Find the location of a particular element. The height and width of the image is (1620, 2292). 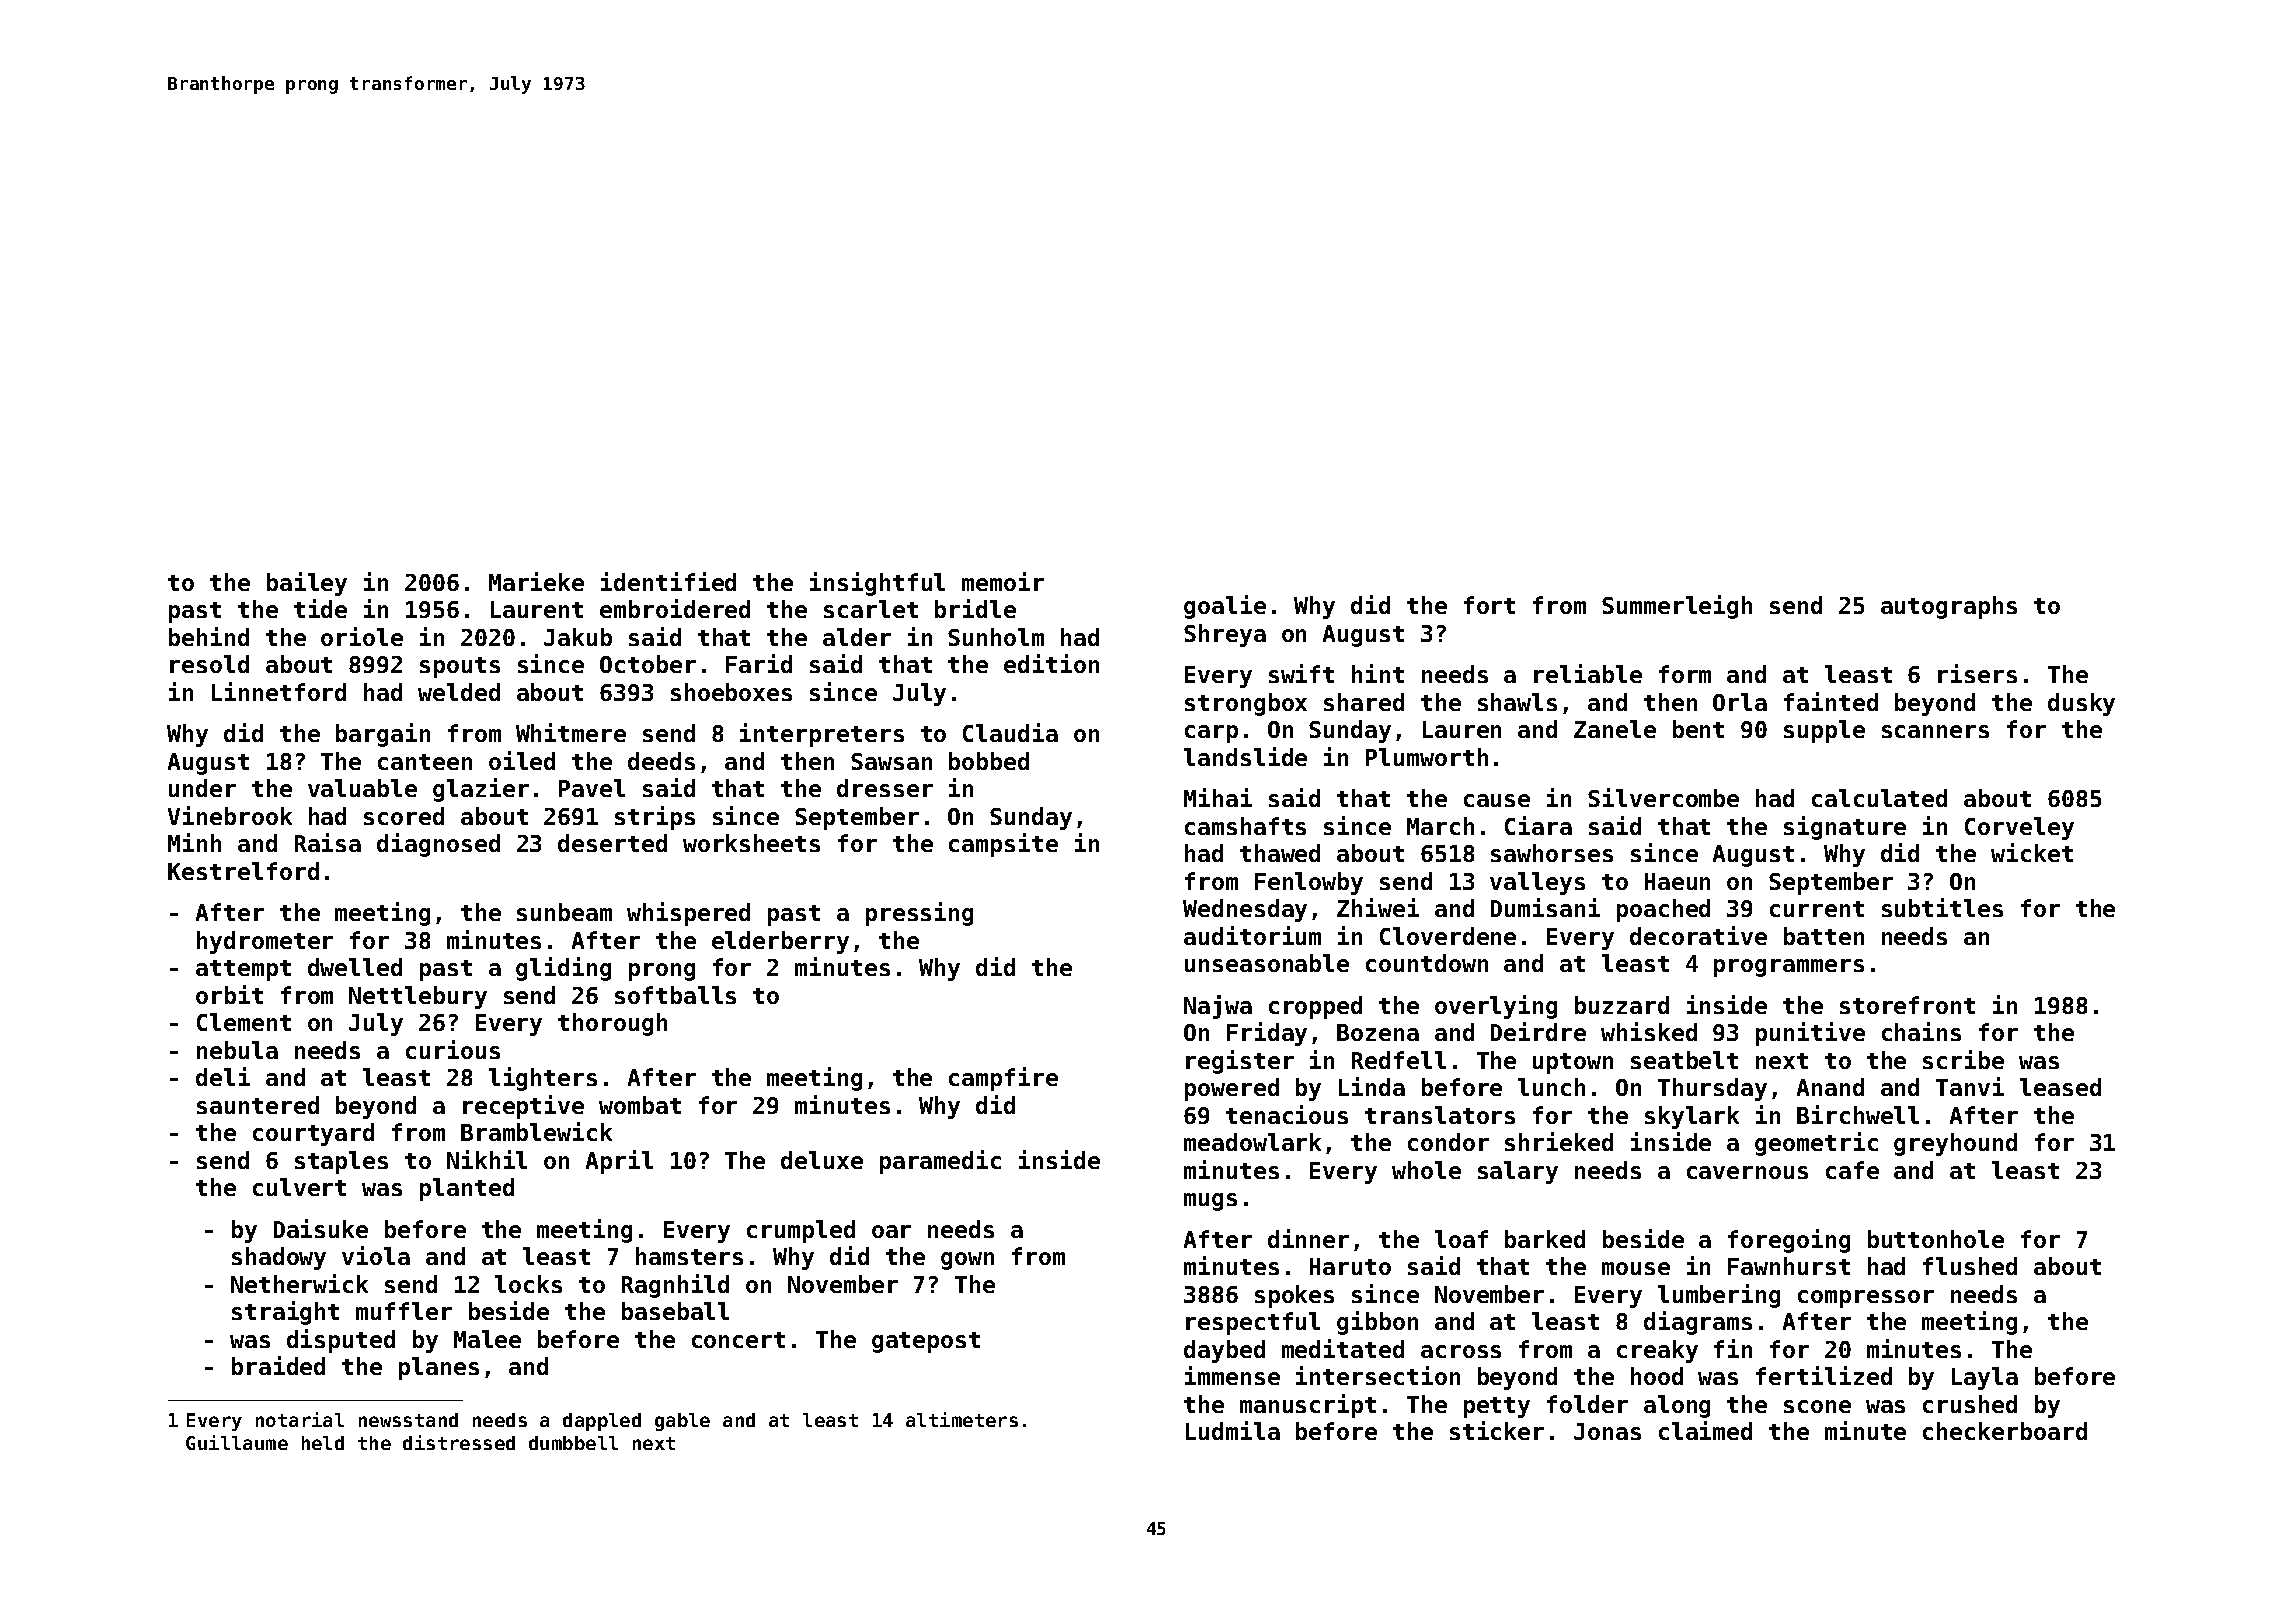

storefront is located at coordinates (1907, 1005).
